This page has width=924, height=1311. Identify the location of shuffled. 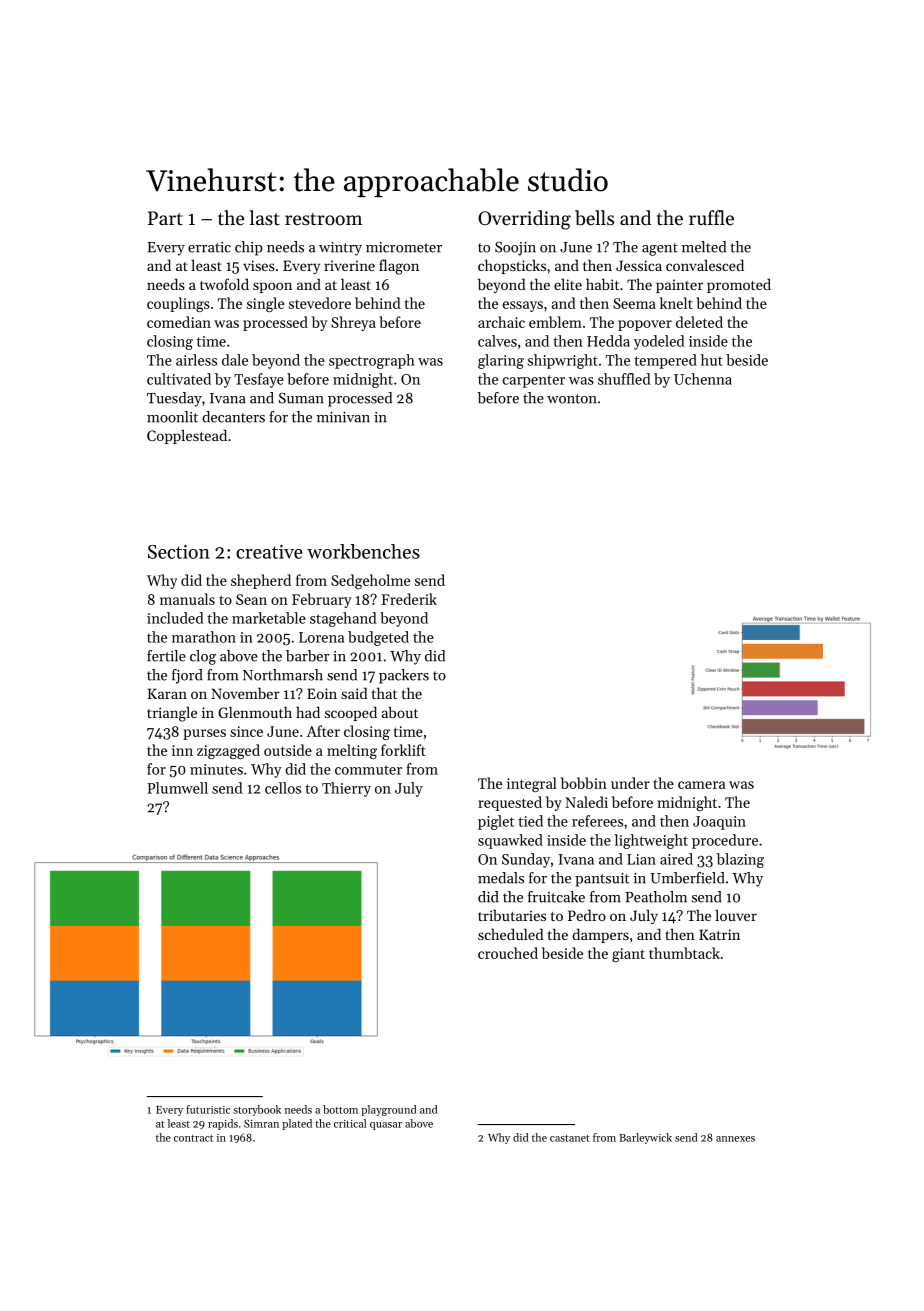
(624, 379).
